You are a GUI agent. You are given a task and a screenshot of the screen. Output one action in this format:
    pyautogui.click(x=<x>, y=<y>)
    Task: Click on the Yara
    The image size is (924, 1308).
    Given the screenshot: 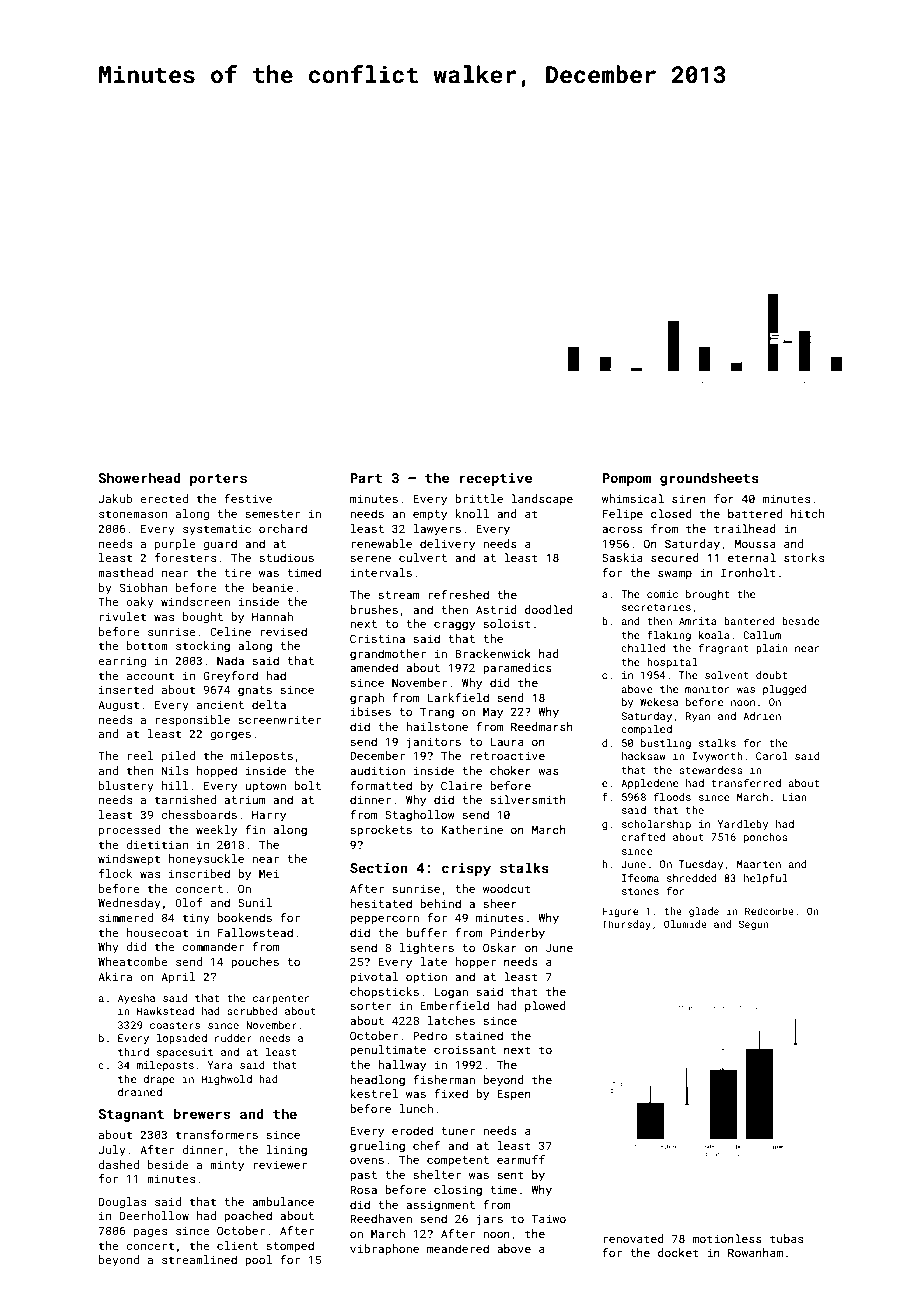 What is the action you would take?
    pyautogui.click(x=220, y=1065)
